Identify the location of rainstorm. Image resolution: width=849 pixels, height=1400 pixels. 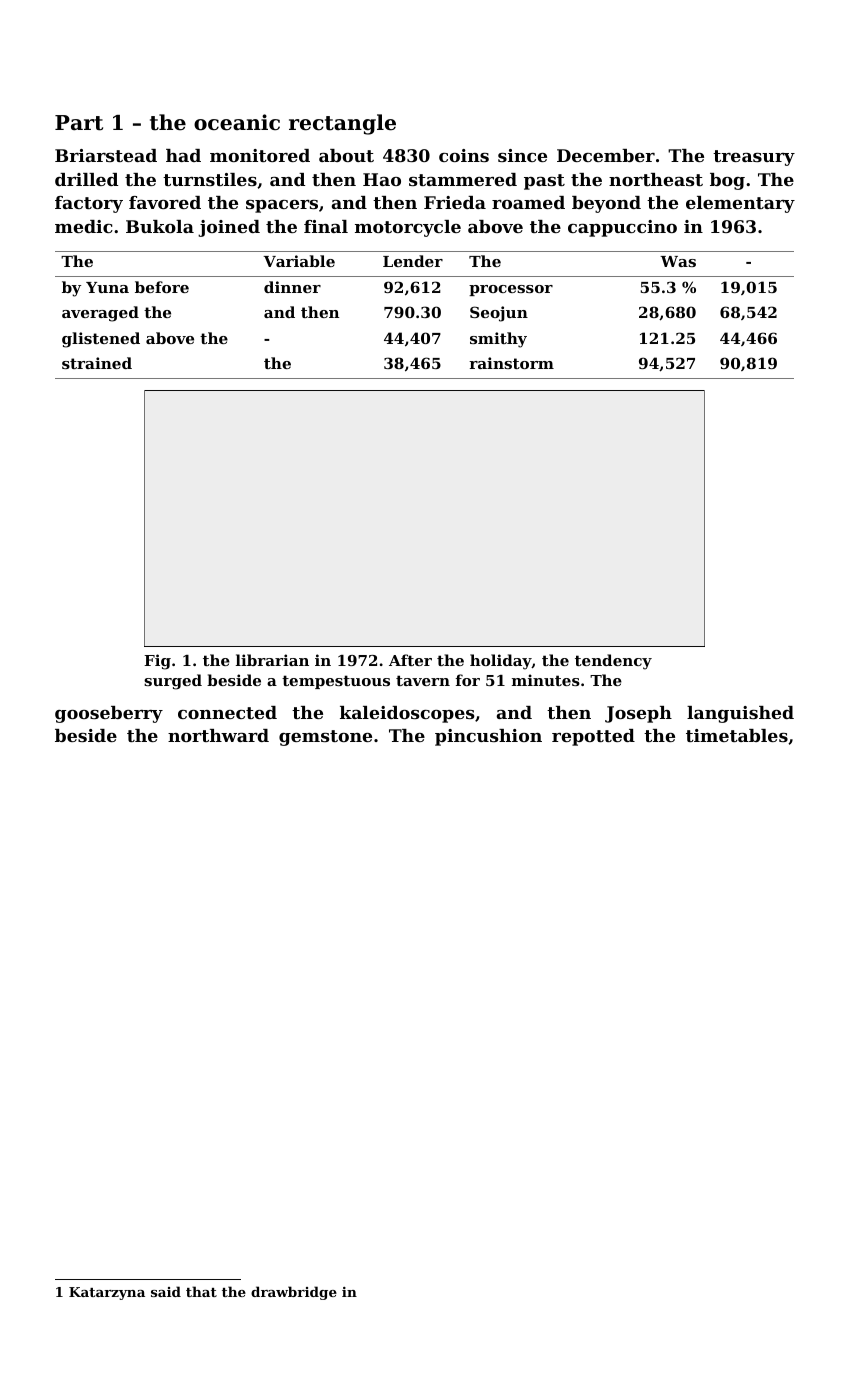
(511, 363).
